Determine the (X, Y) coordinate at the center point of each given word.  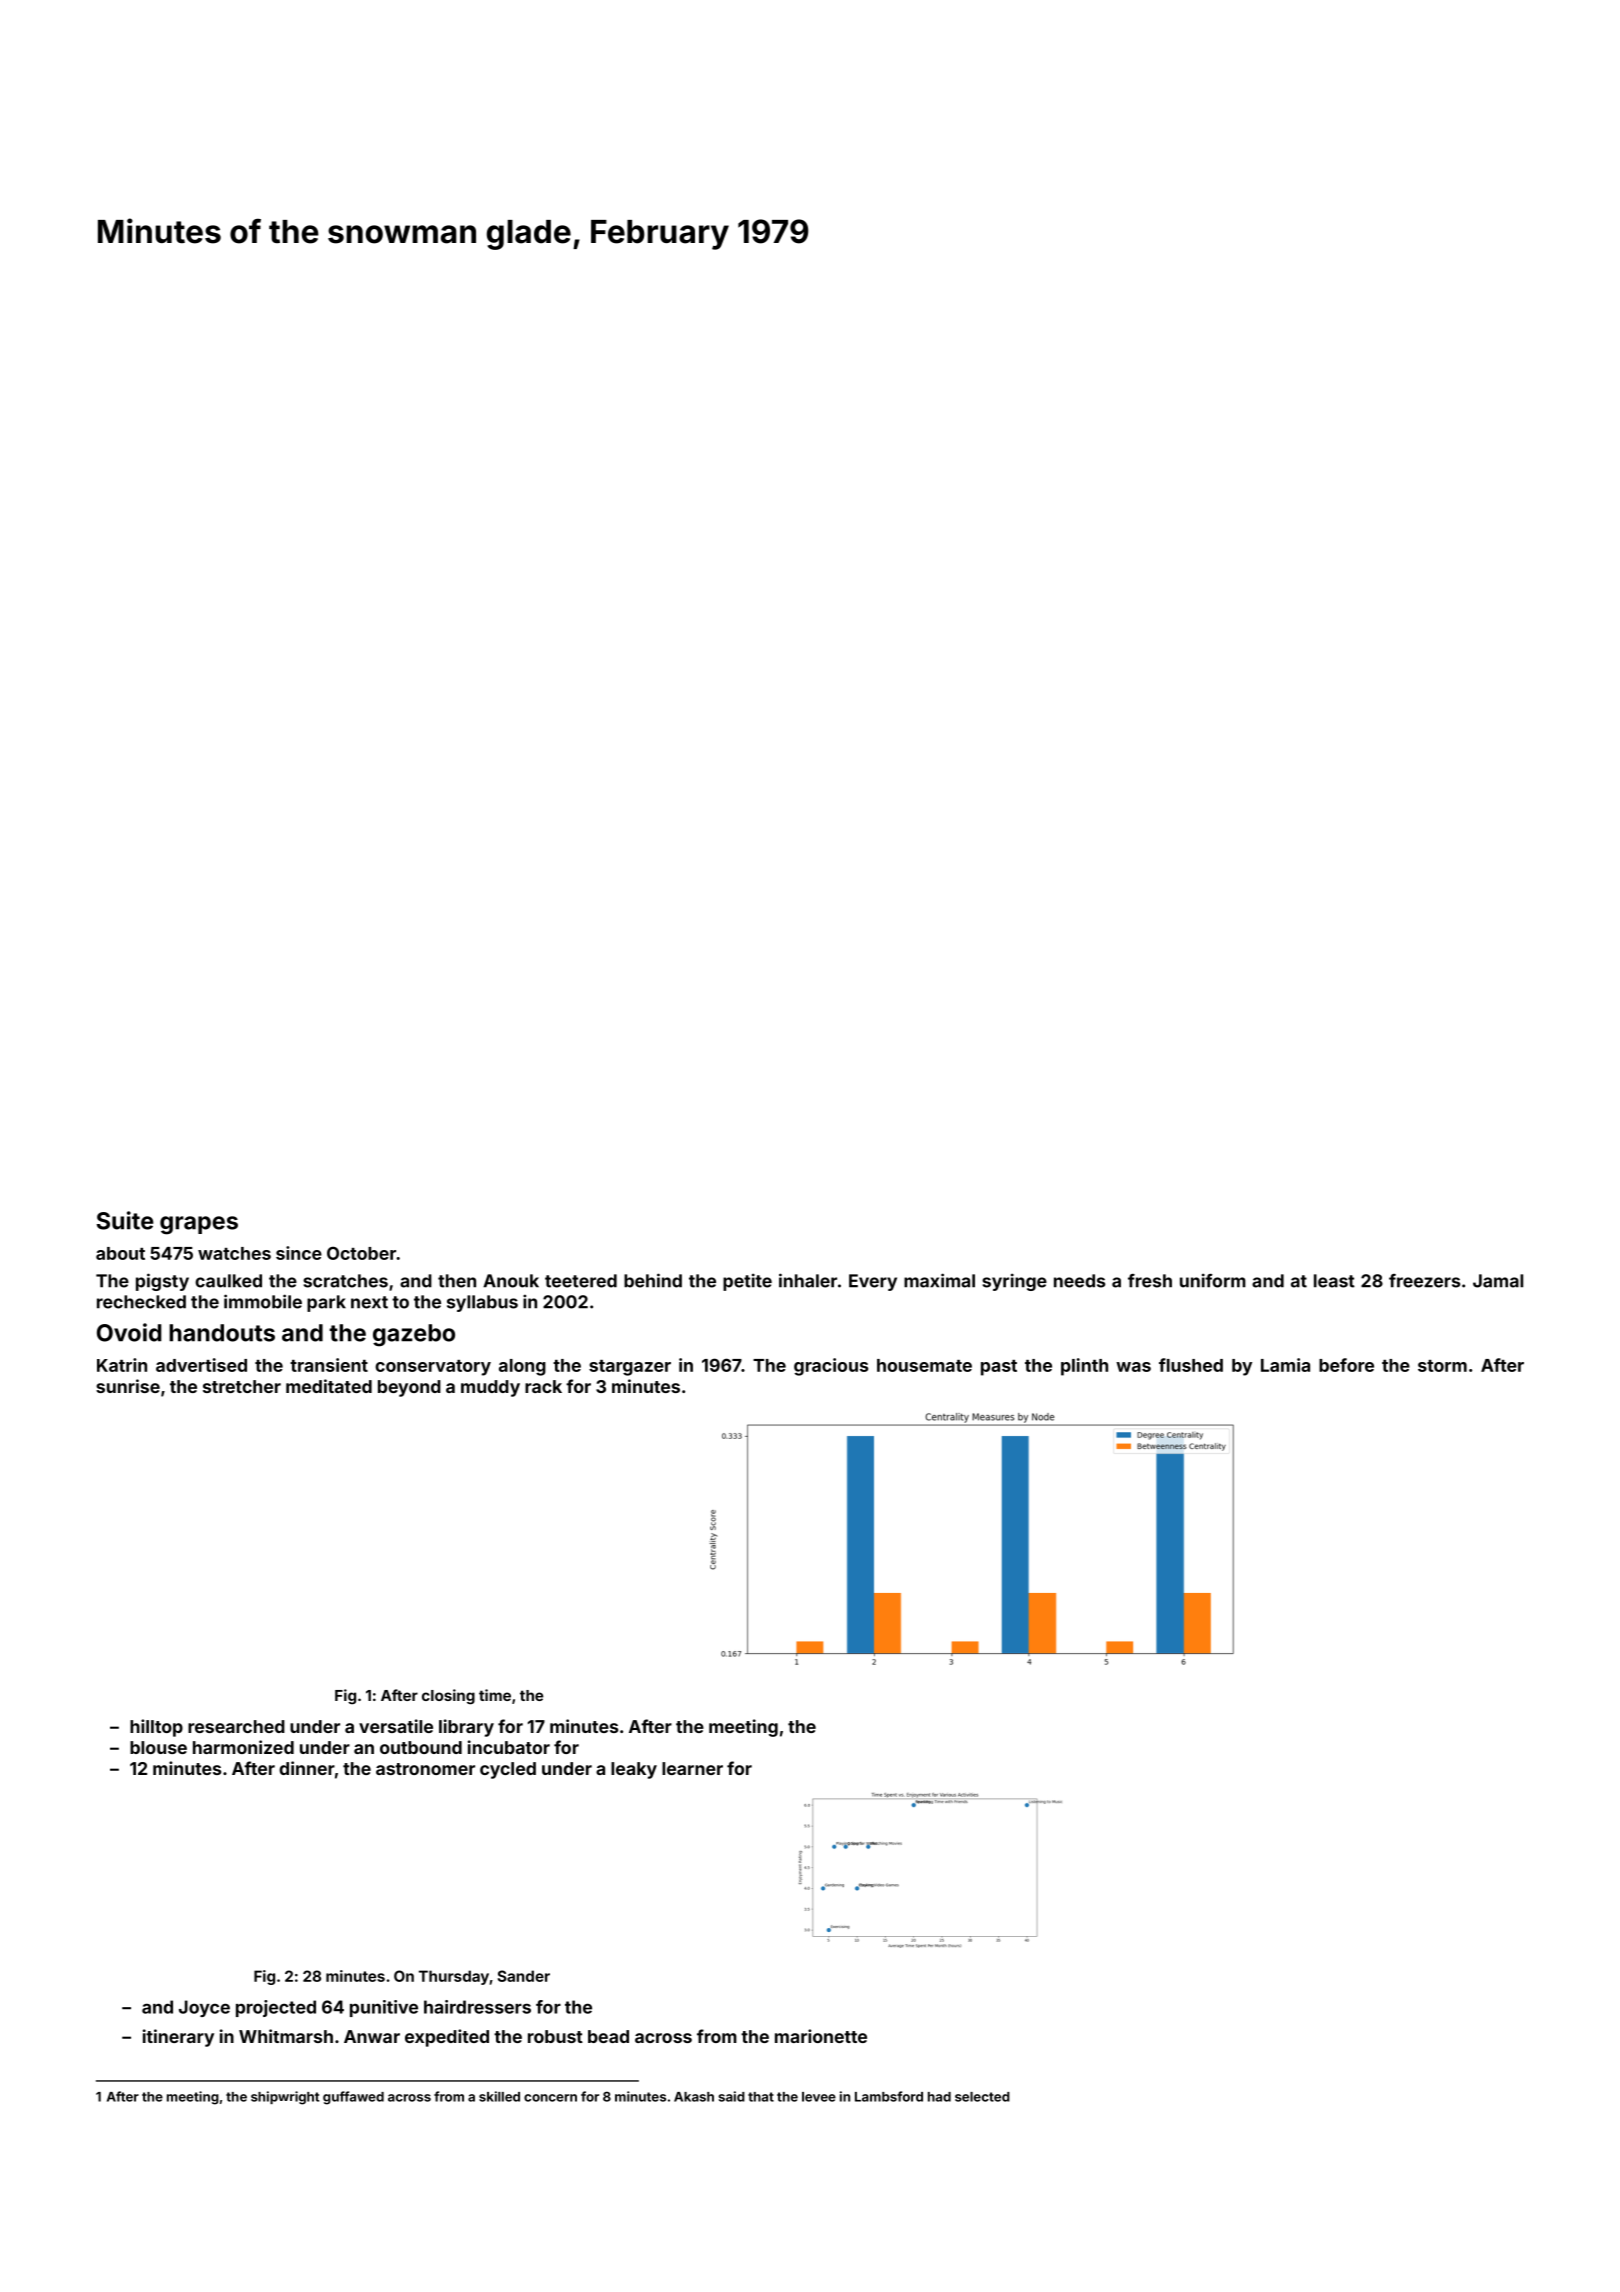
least (1334, 1281)
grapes (199, 1225)
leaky (634, 1770)
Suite (125, 1220)
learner (692, 1768)
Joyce (204, 2008)
